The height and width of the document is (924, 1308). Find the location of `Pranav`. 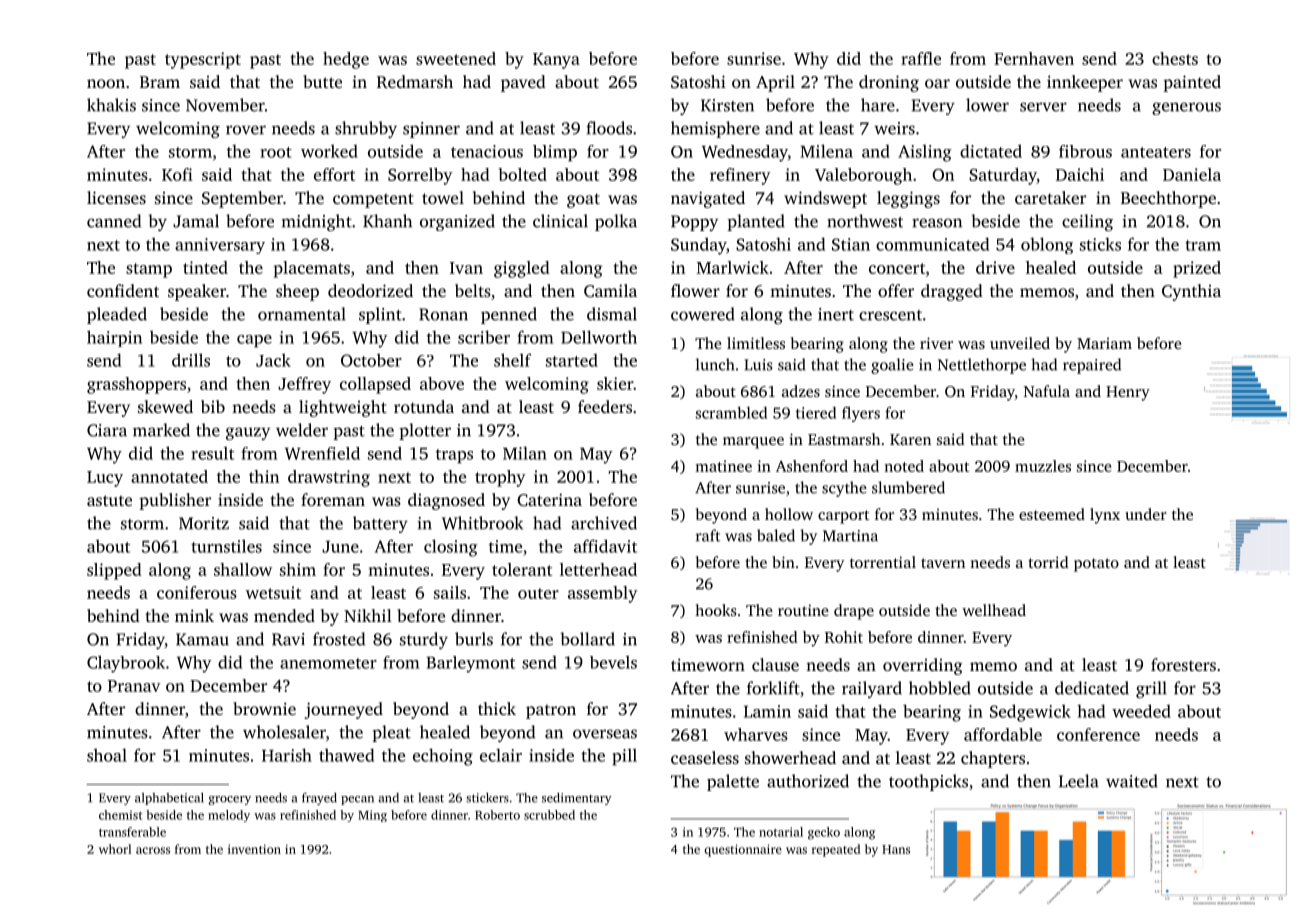

Pranav is located at coordinates (134, 686).
